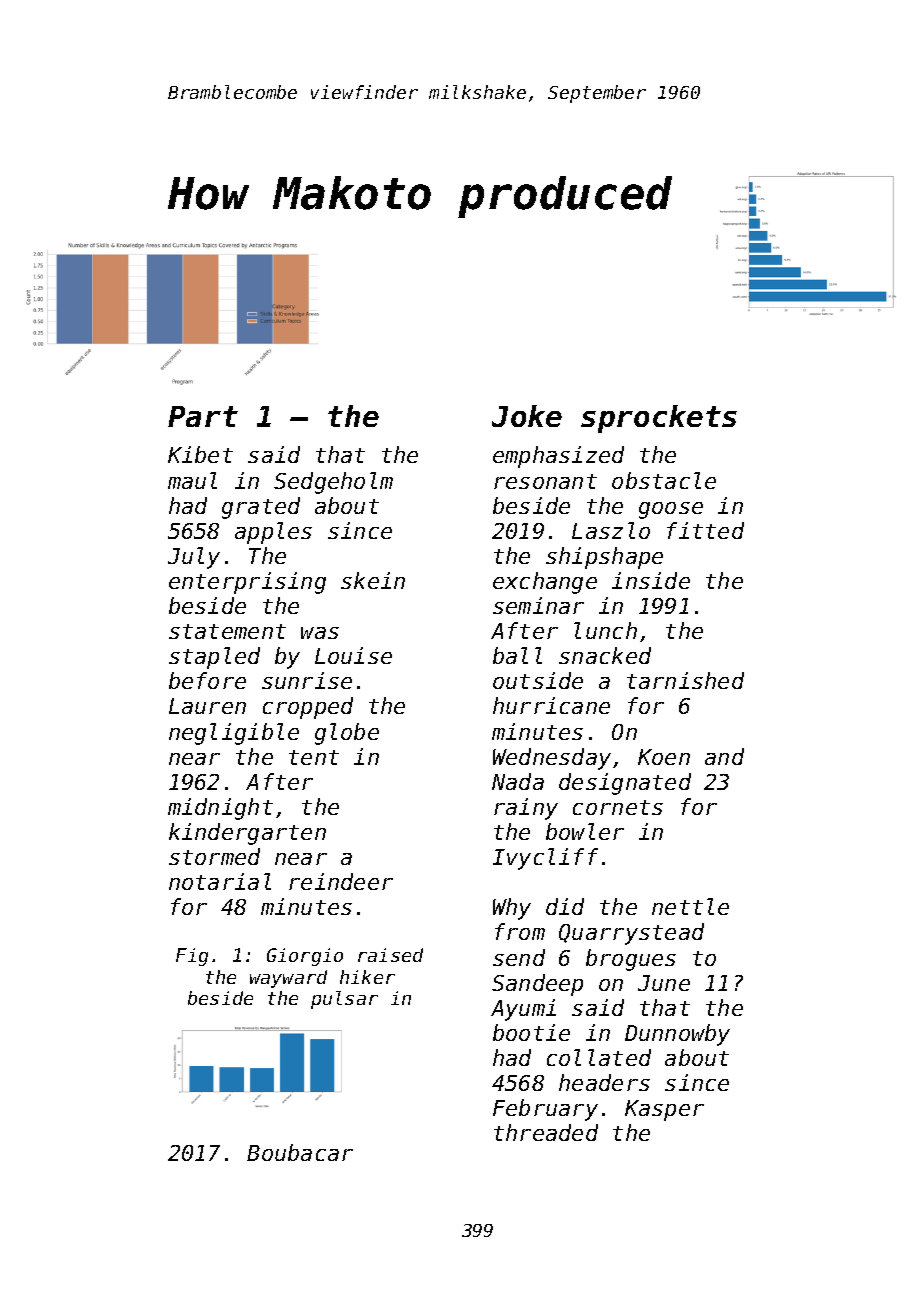 The image size is (924, 1311). I want to click on Boubacar, so click(300, 1152).
